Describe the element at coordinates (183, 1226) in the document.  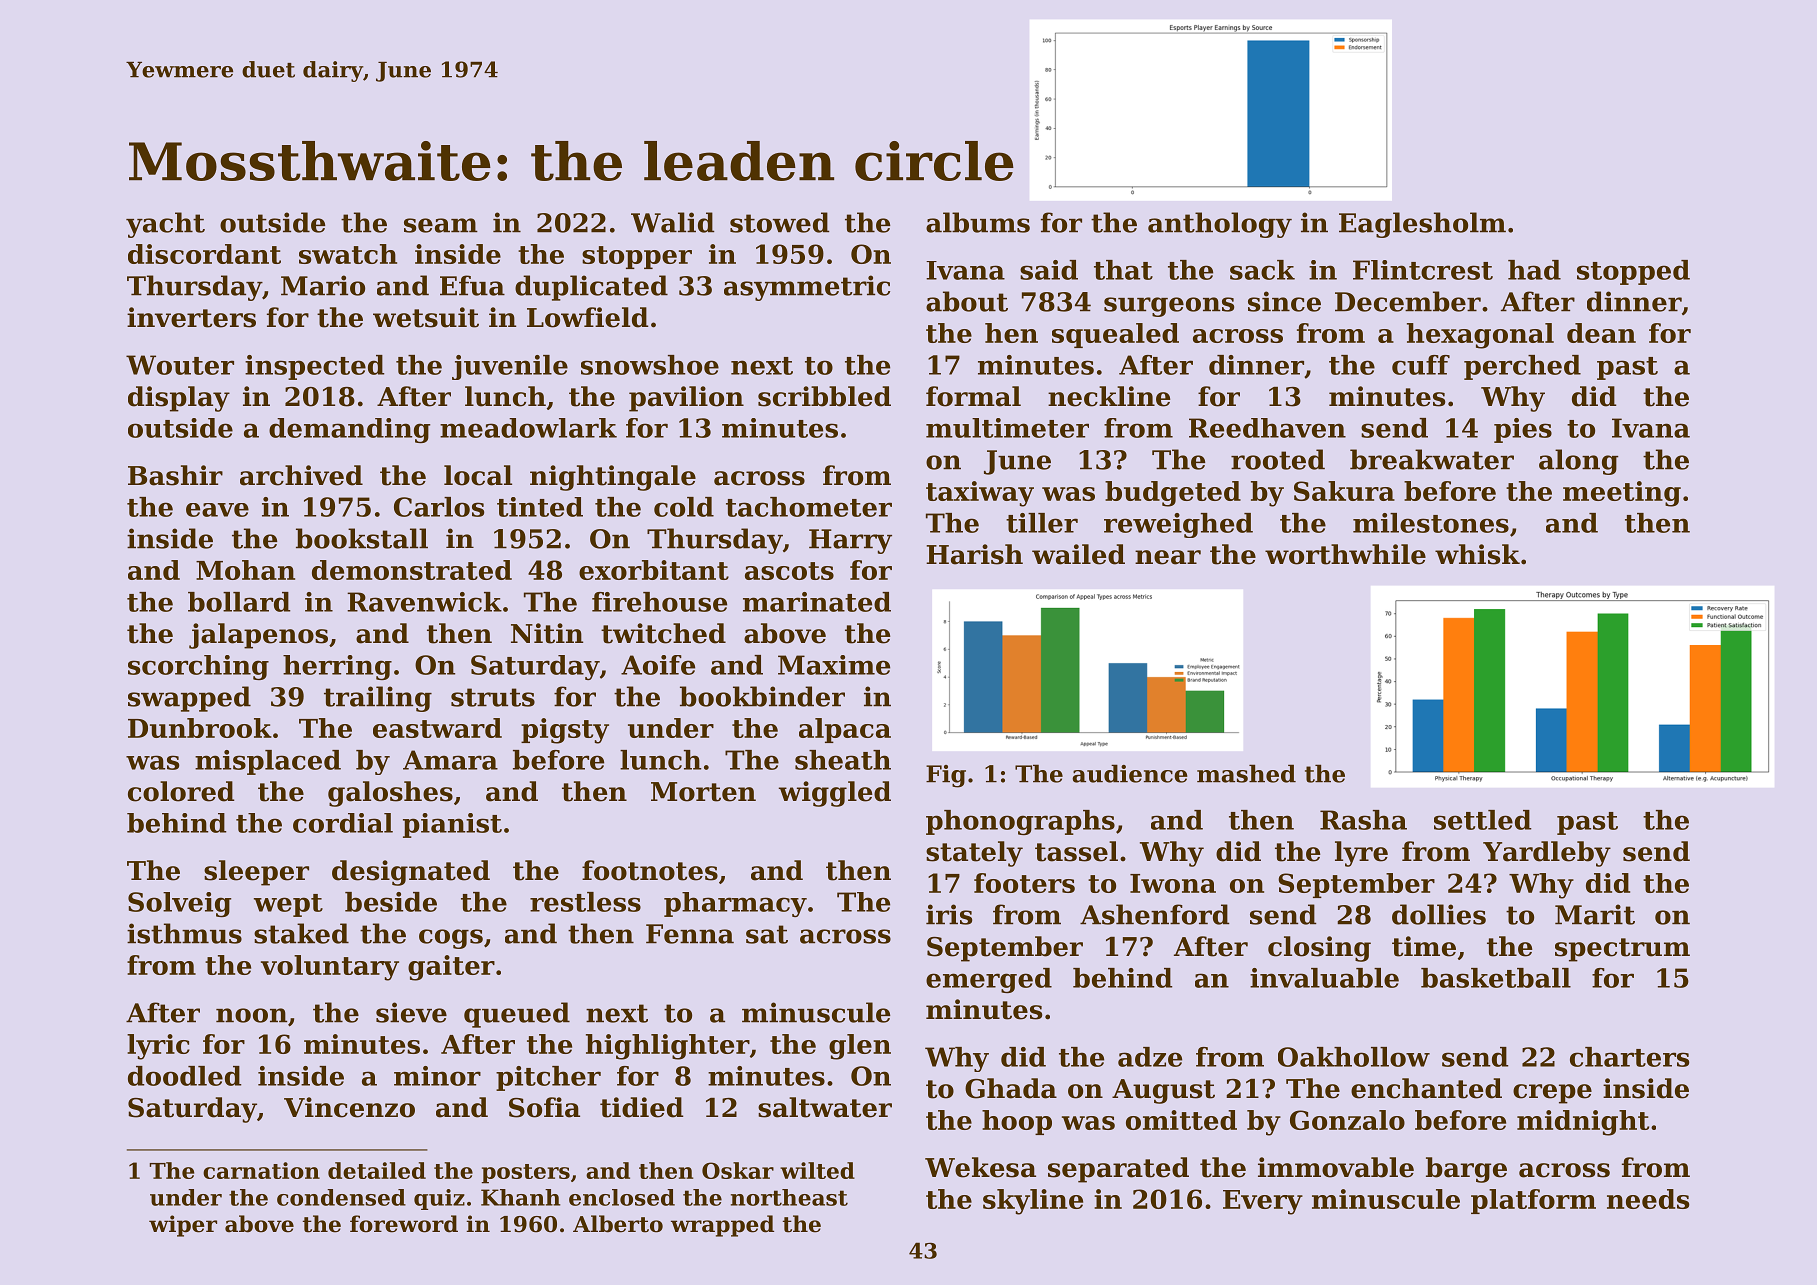
I see `wiper` at that location.
